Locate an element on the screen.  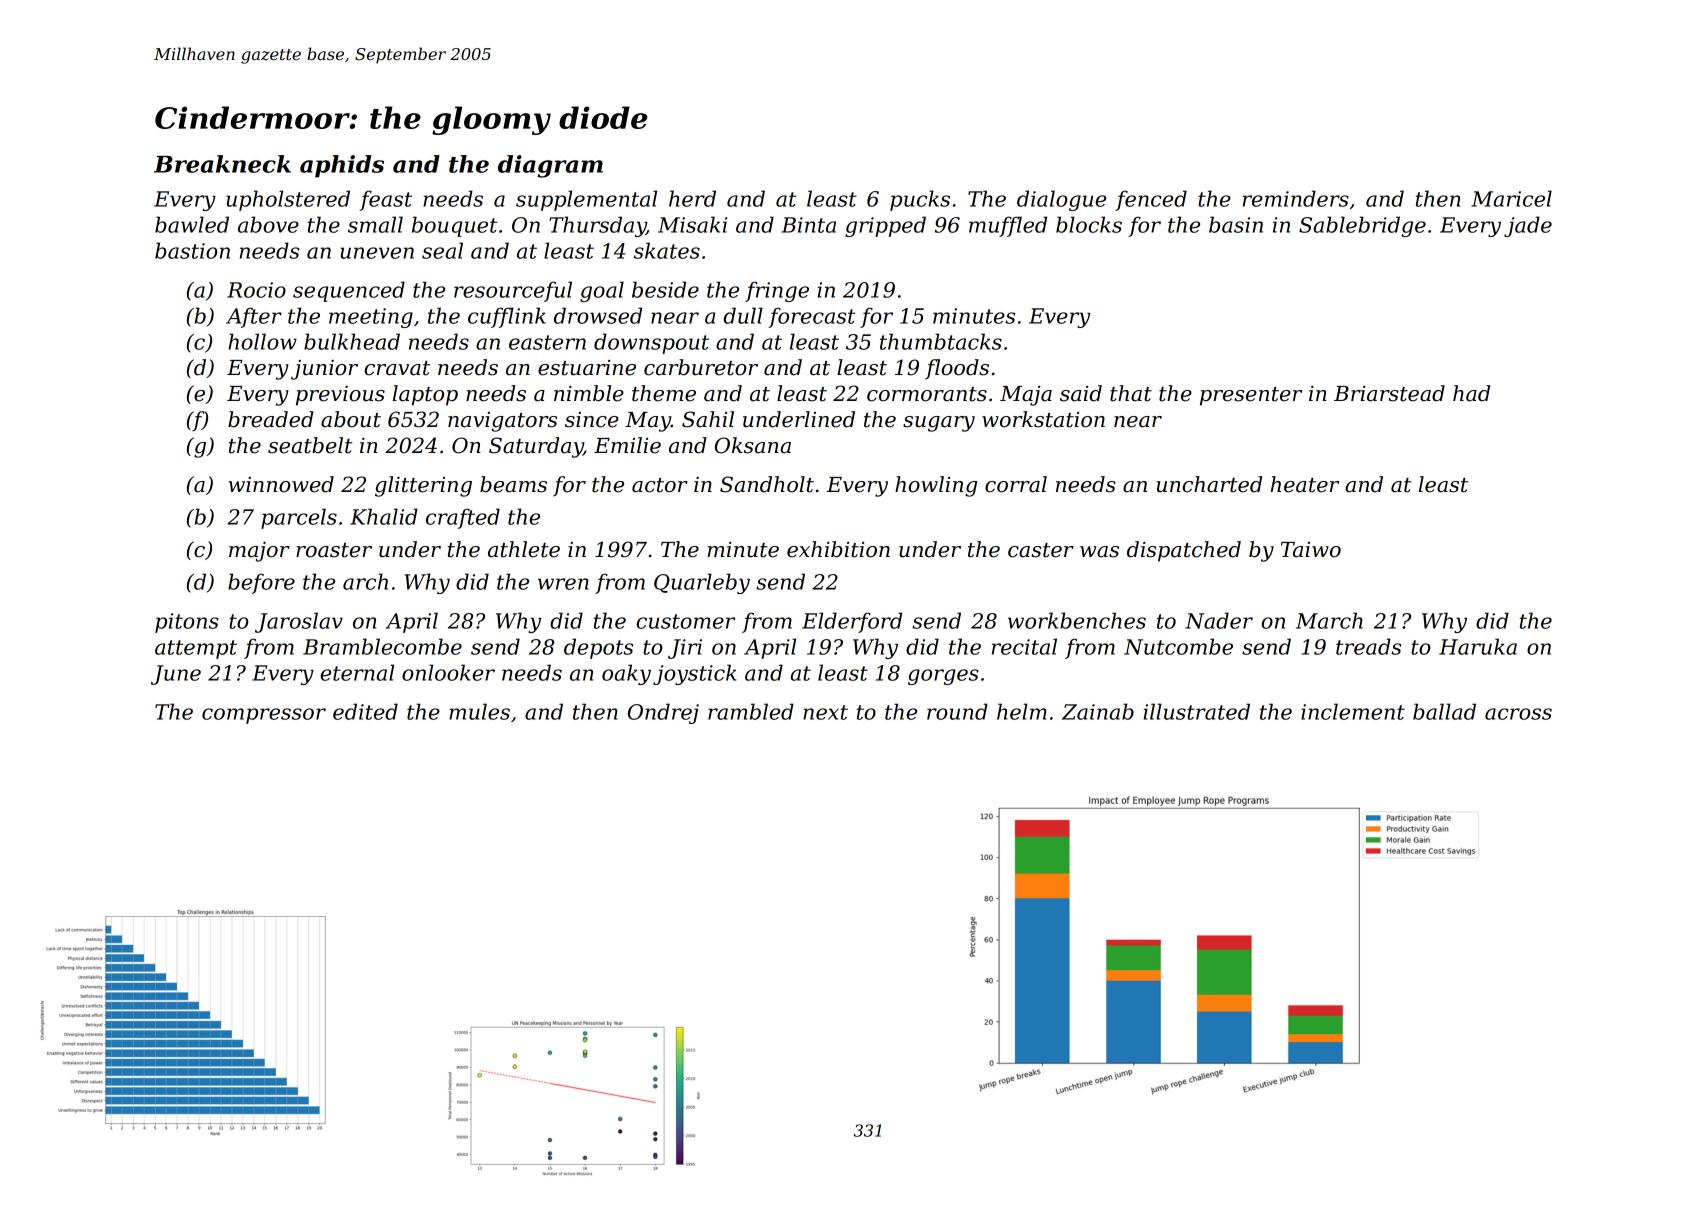
upholstered is located at coordinates (288, 200).
